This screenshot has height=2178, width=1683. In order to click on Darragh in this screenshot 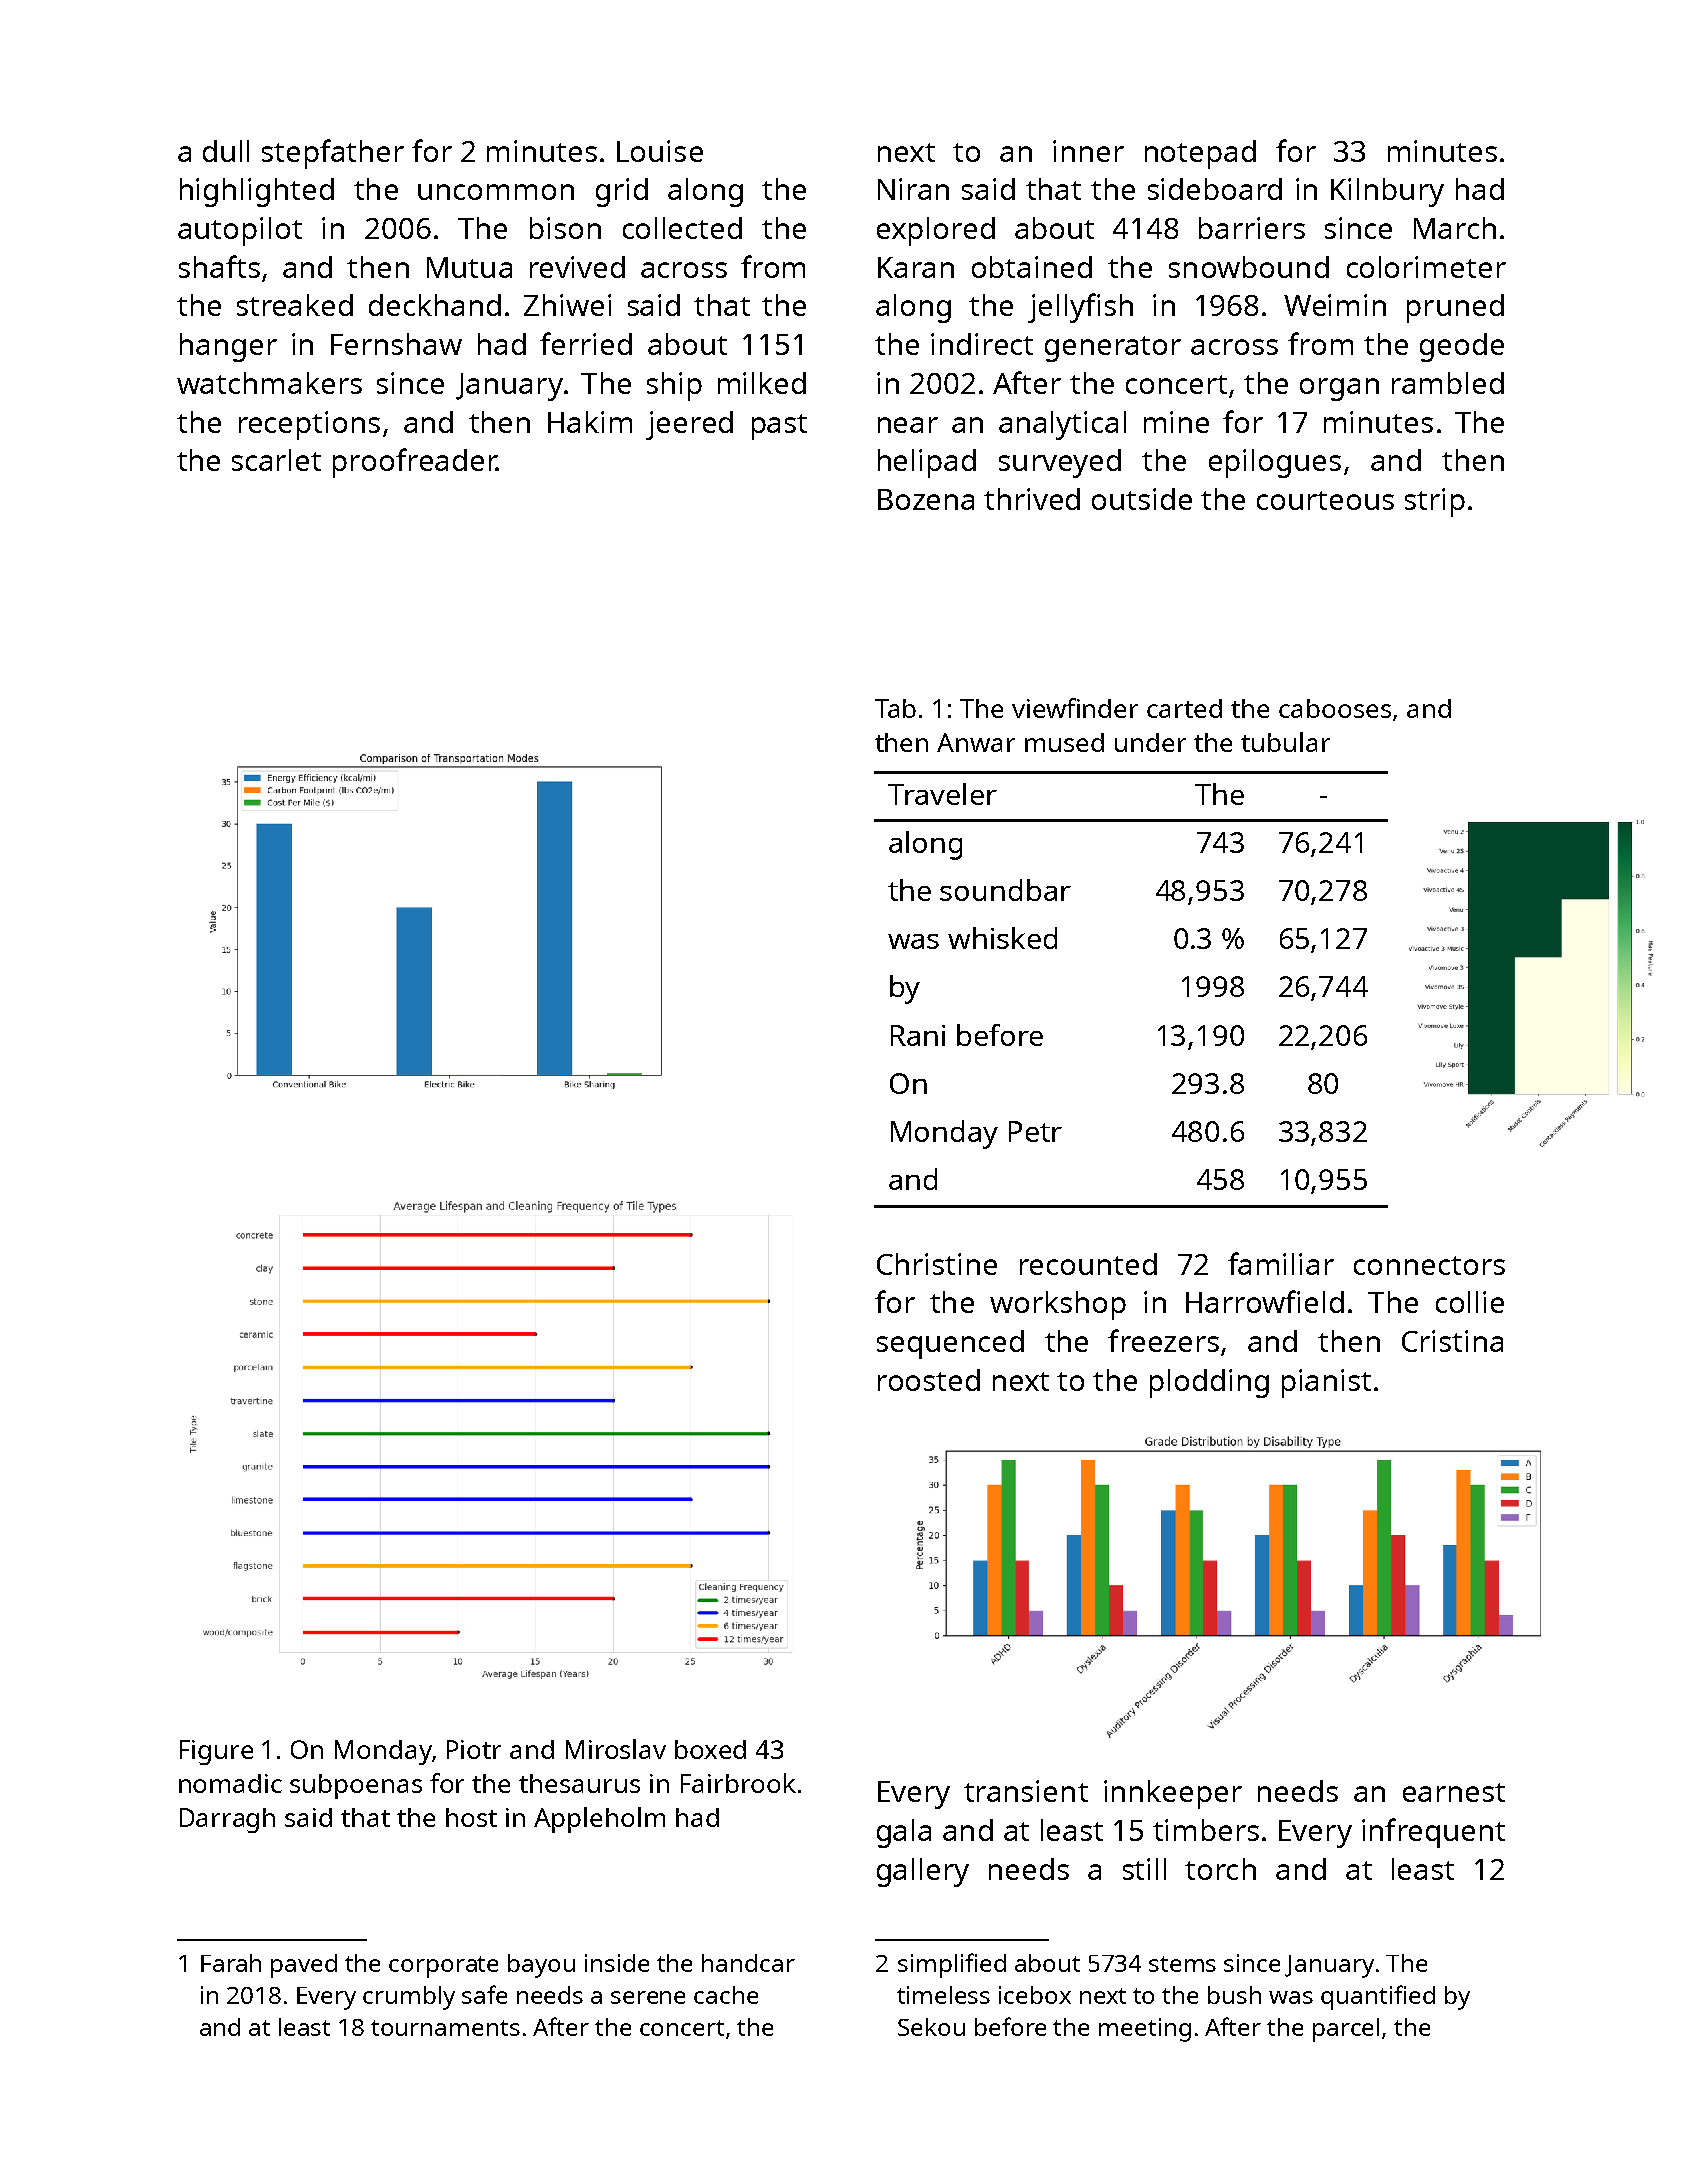, I will do `click(227, 1820)`.
